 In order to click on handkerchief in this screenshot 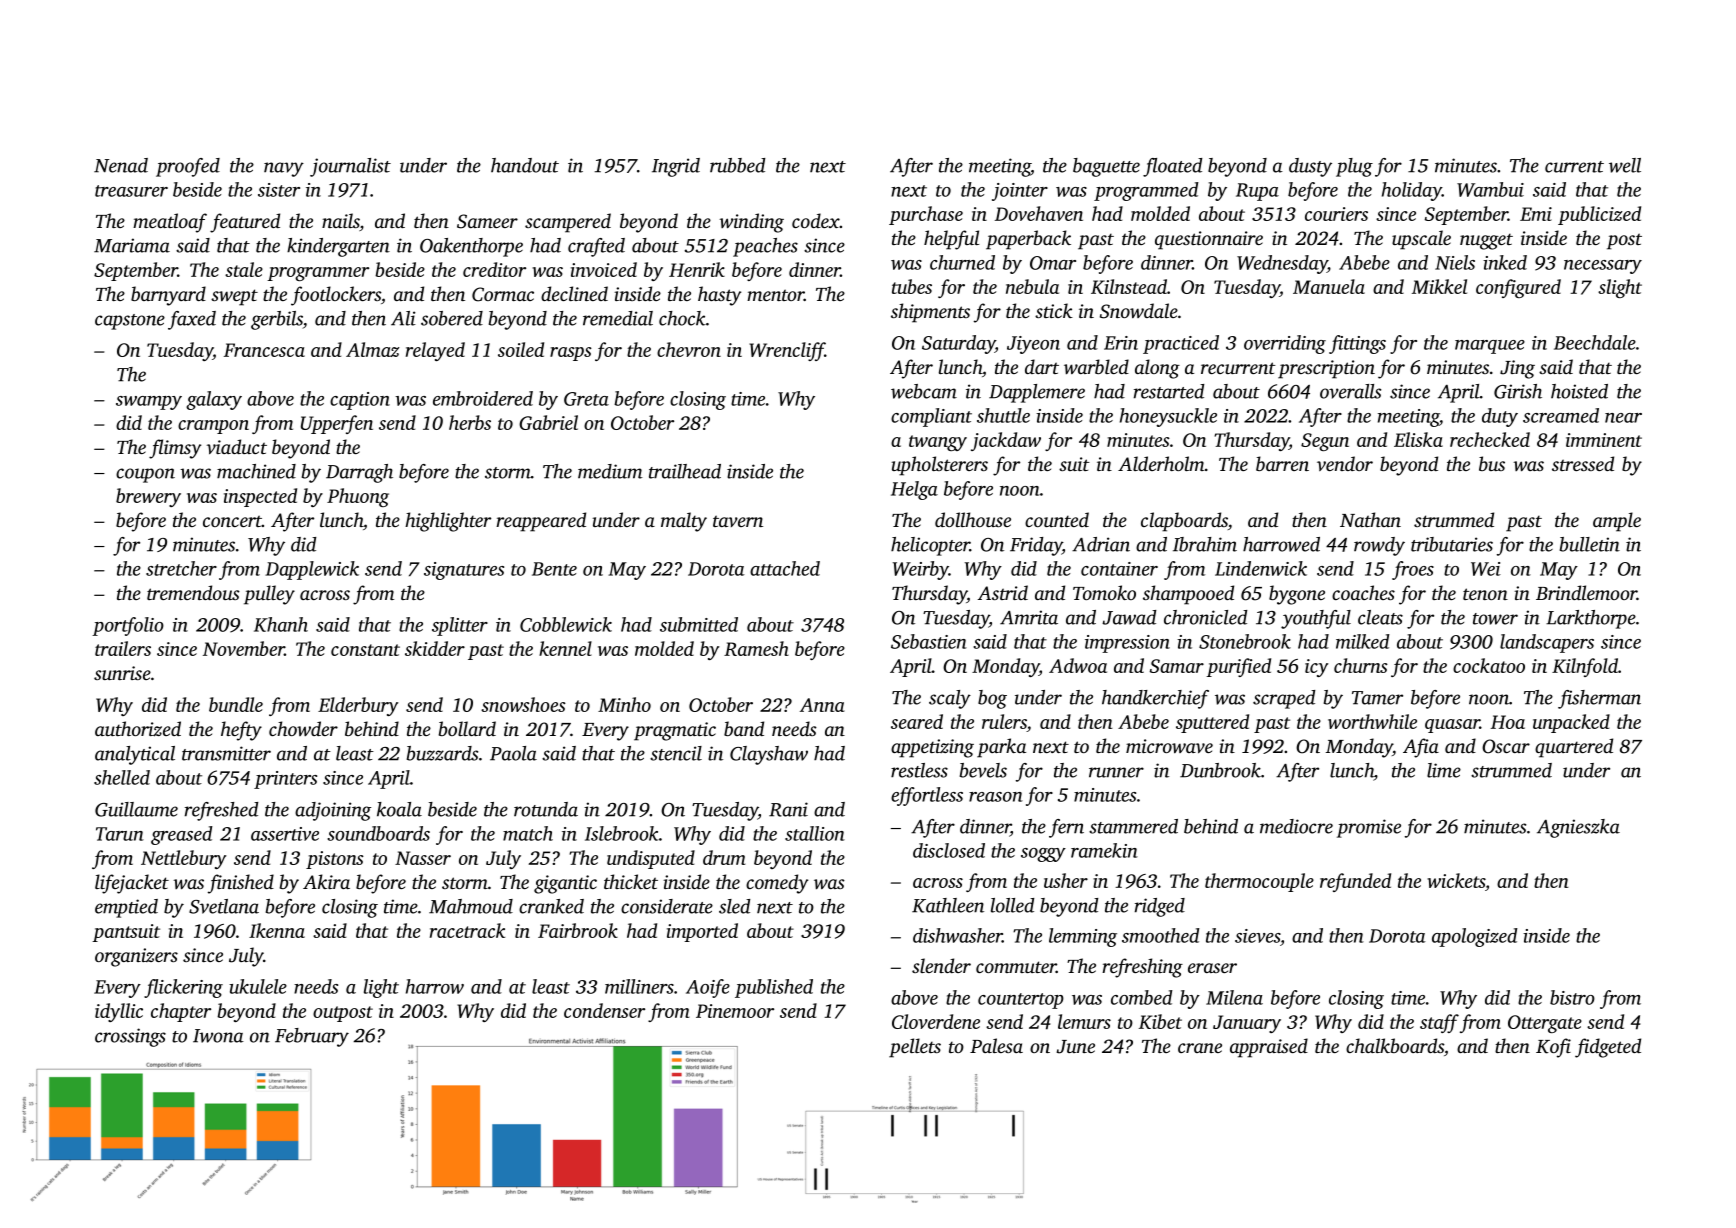, I will do `click(1155, 699)`.
